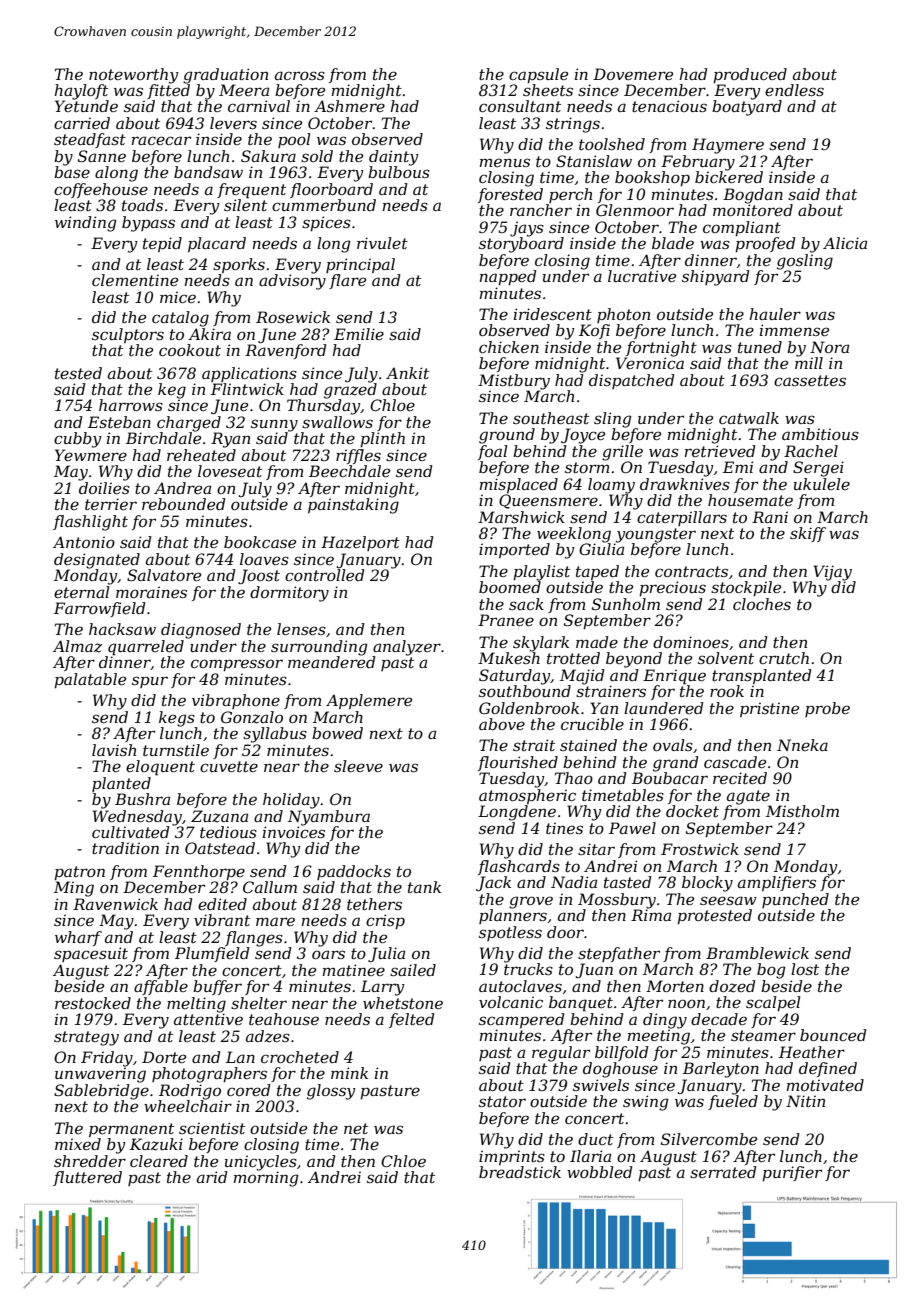 The image size is (924, 1308). What do you see at coordinates (845, 243) in the screenshot?
I see `Alicia` at bounding box center [845, 243].
